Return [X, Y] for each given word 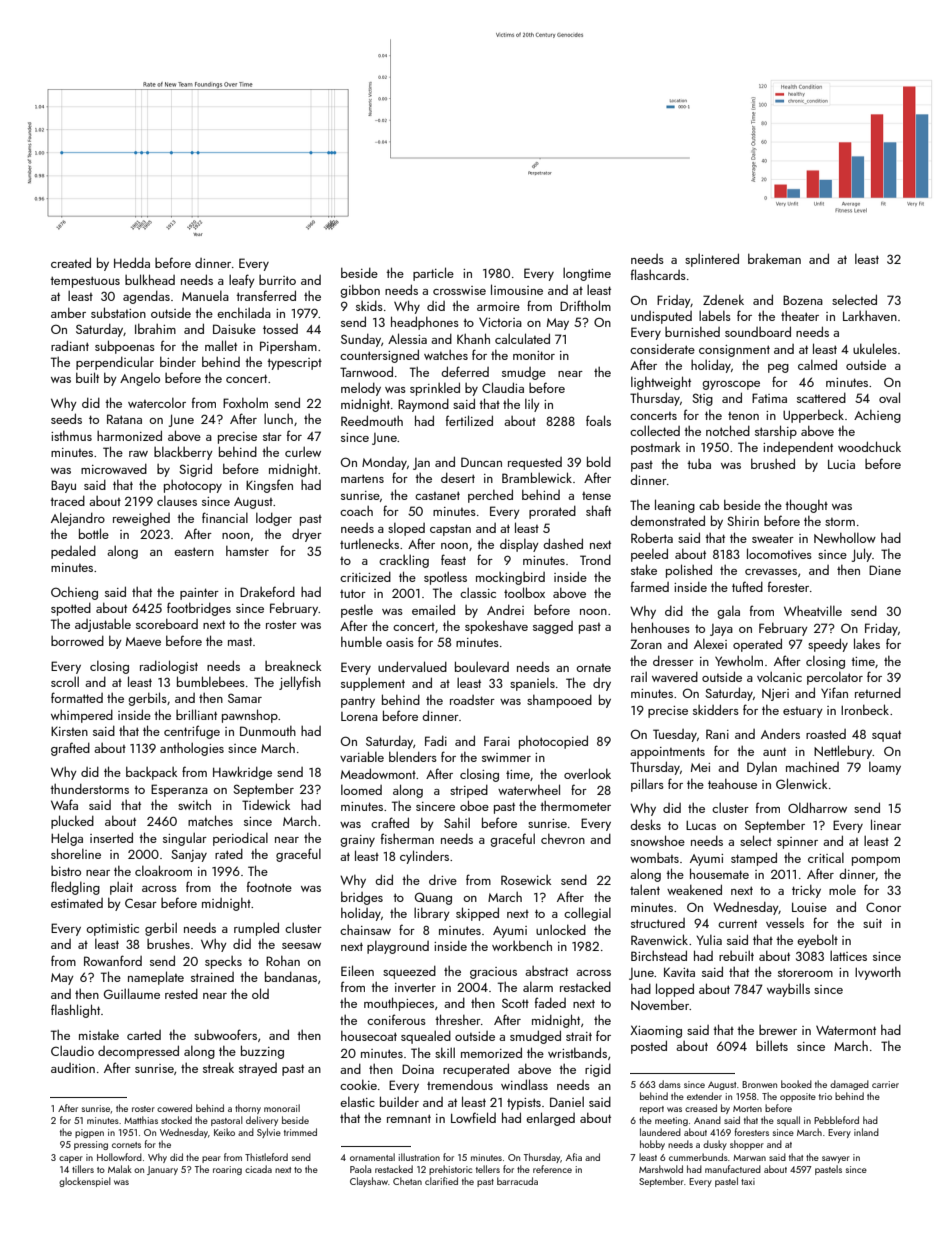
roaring [227, 1170]
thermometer [575, 806]
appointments [667, 753]
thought [806, 506]
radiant [70, 345]
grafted [70, 749]
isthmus [71, 436]
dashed [563, 543]
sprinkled [435, 389]
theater [800, 316]
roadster [472, 700]
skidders [716, 709]
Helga [67, 839]
